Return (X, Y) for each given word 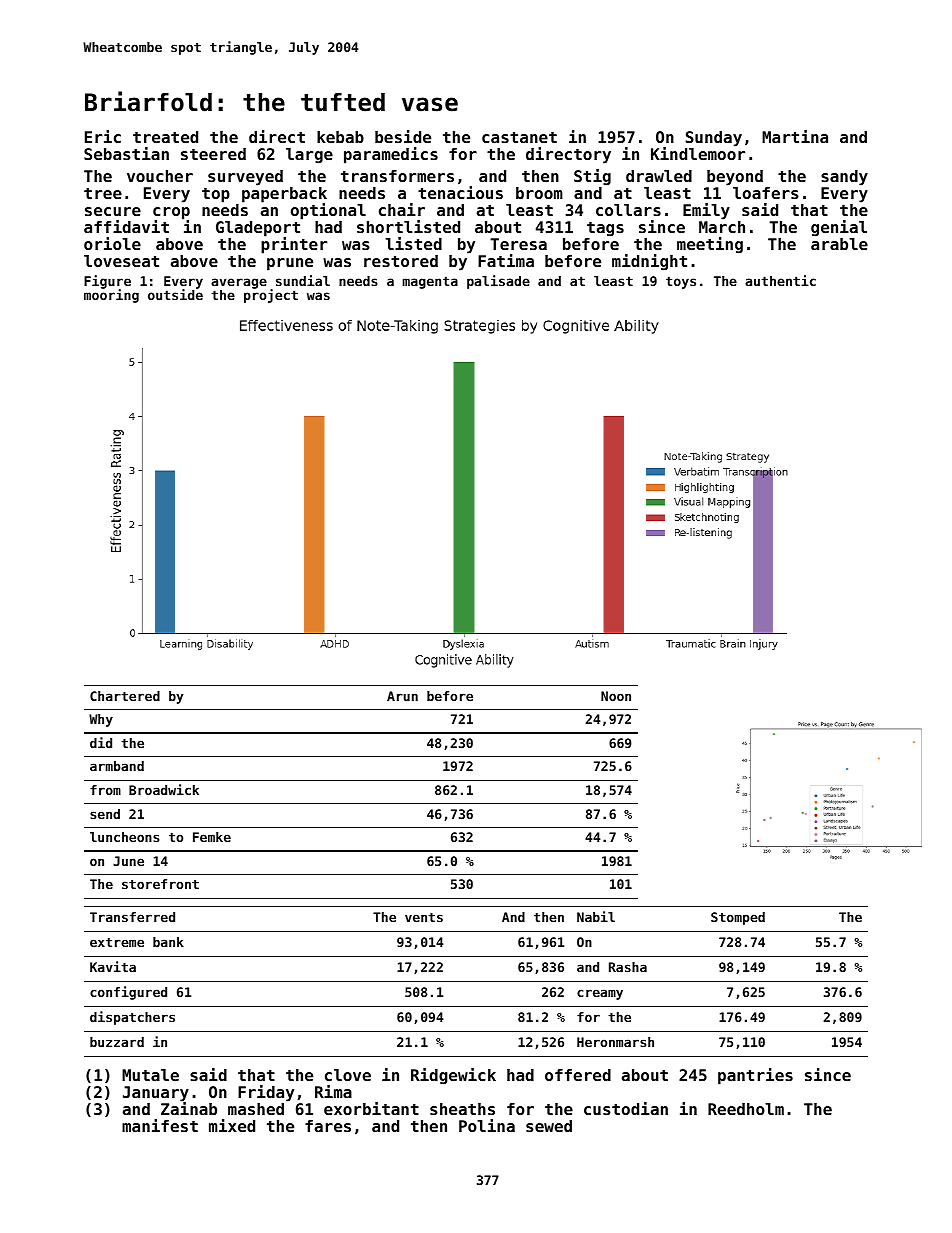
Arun (402, 696)
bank (168, 942)
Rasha (628, 967)
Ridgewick (453, 1076)
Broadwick (164, 789)
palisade (498, 282)
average (239, 283)
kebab (340, 137)
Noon (616, 696)
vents (424, 917)
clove (348, 1075)
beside (403, 136)
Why (101, 720)
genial (839, 228)
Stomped (738, 918)
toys (681, 282)
